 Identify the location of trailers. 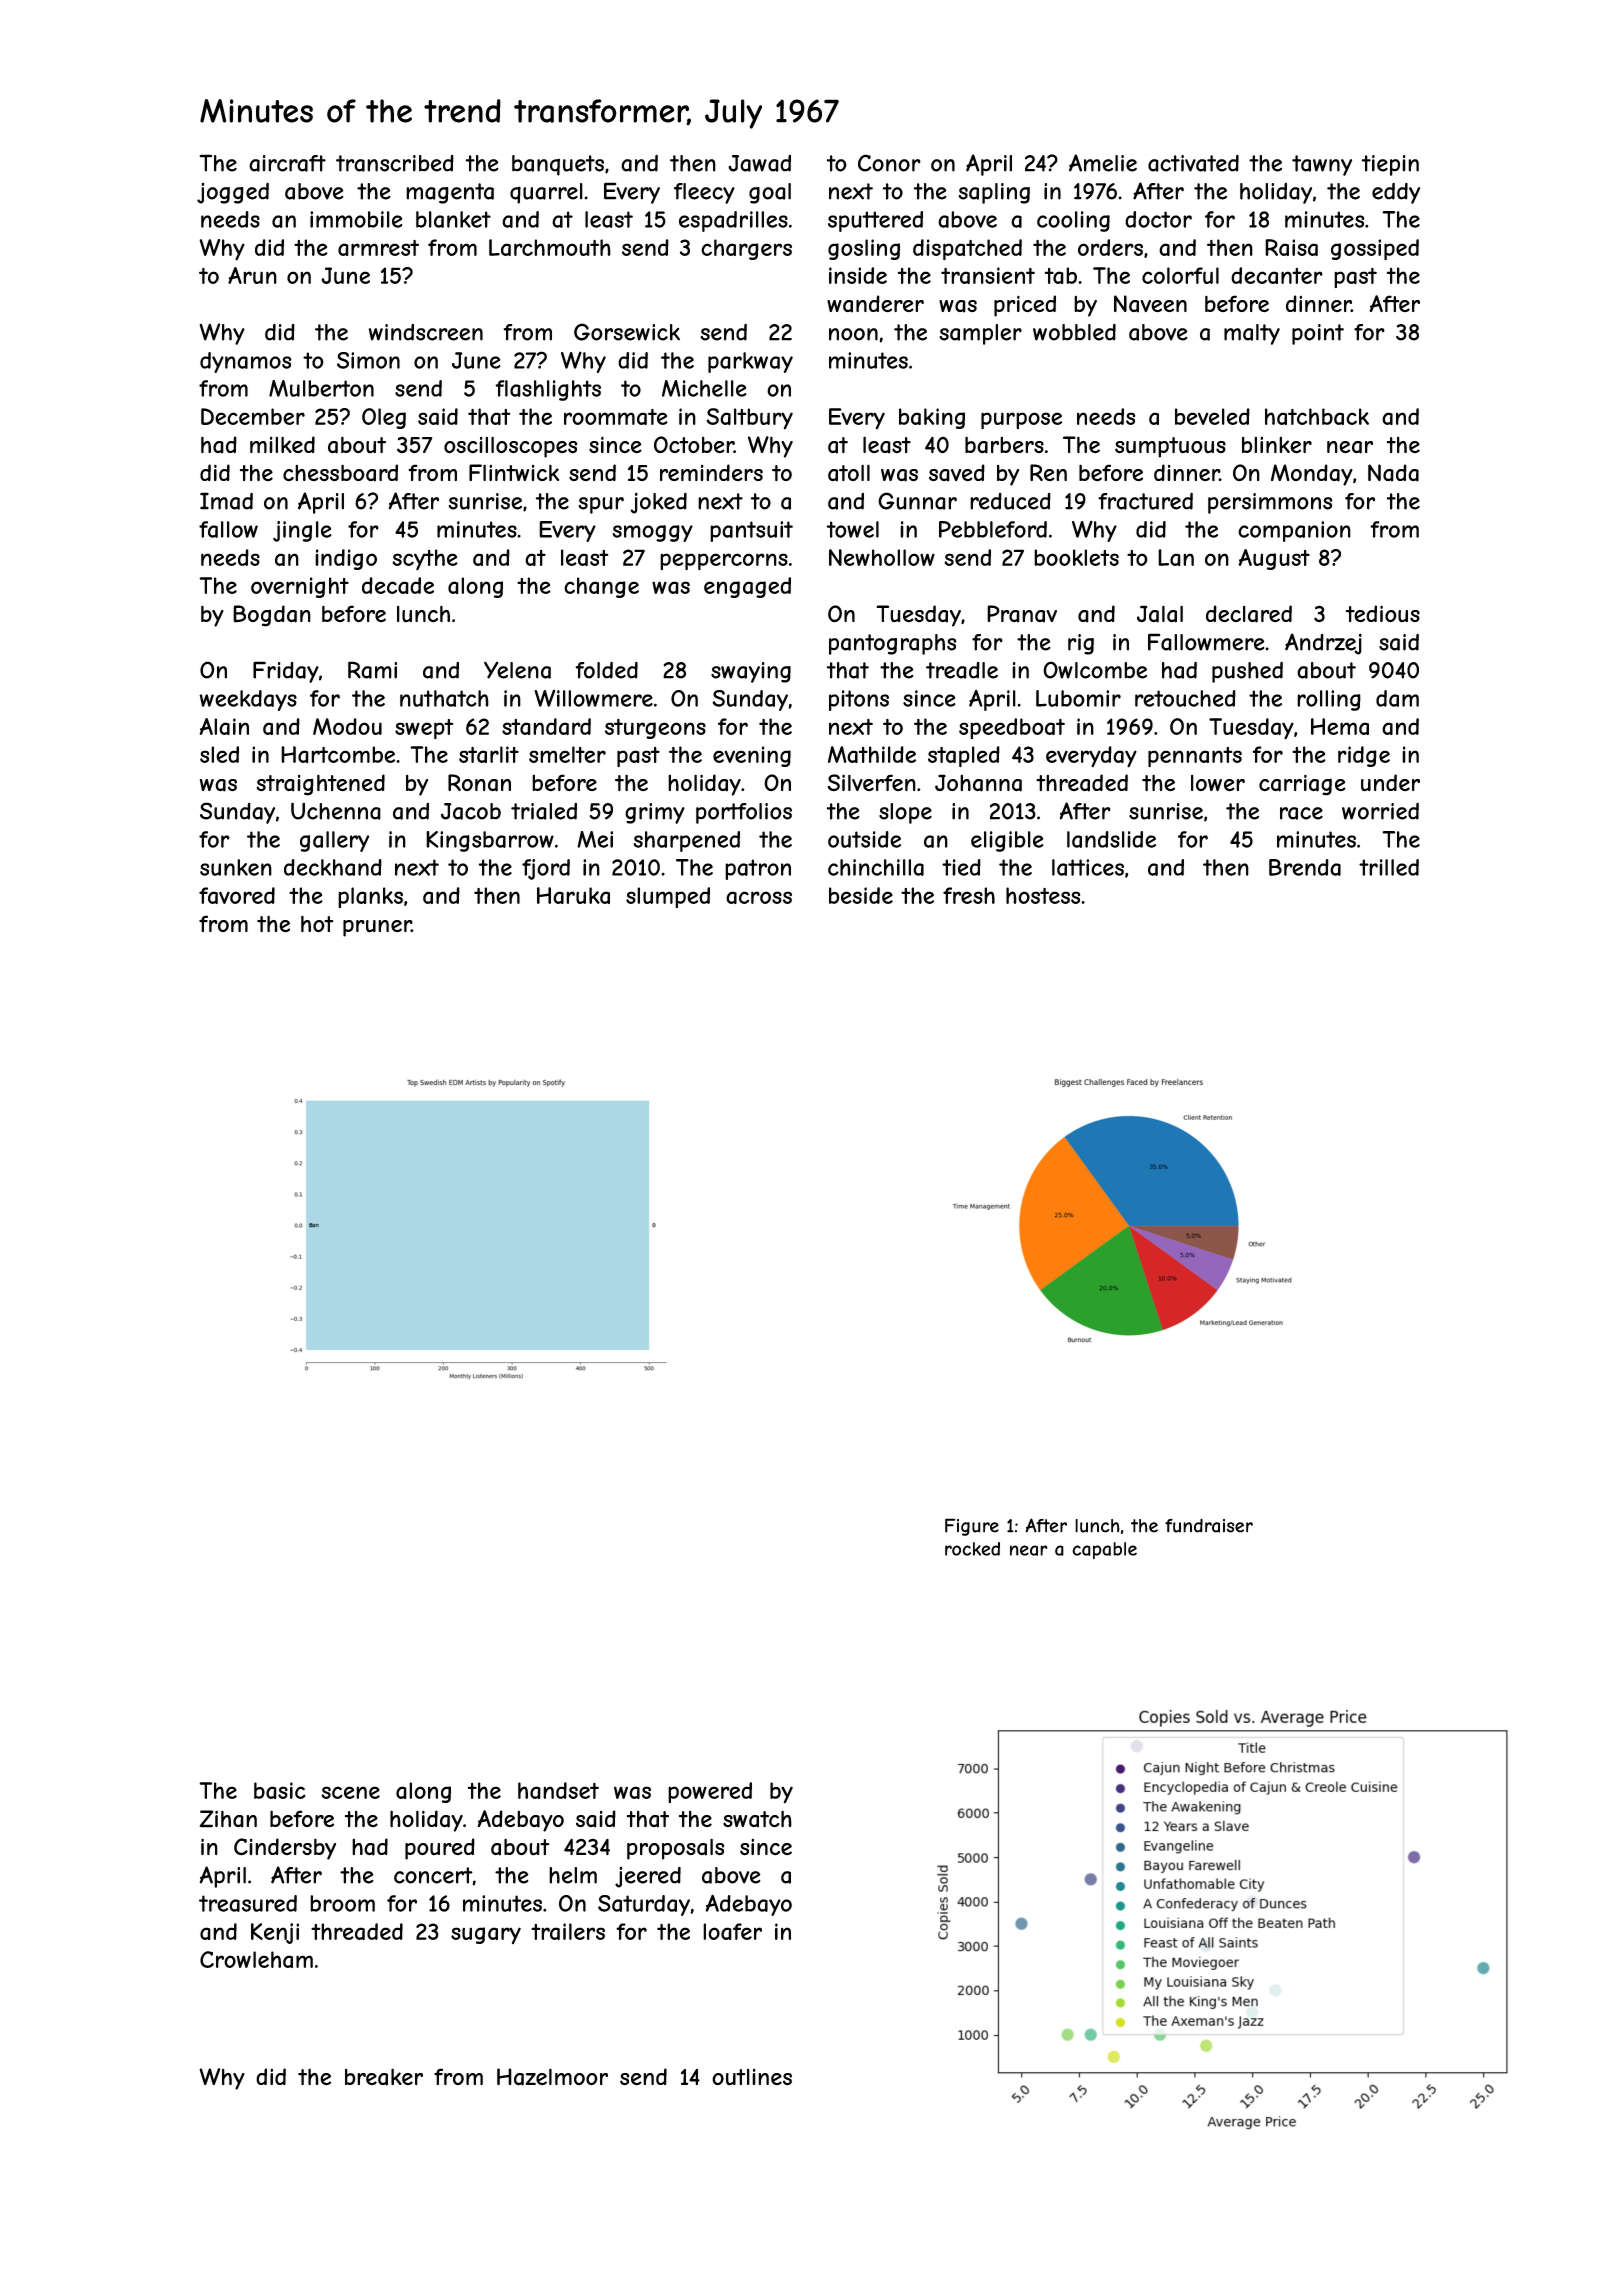
(568, 1931).
